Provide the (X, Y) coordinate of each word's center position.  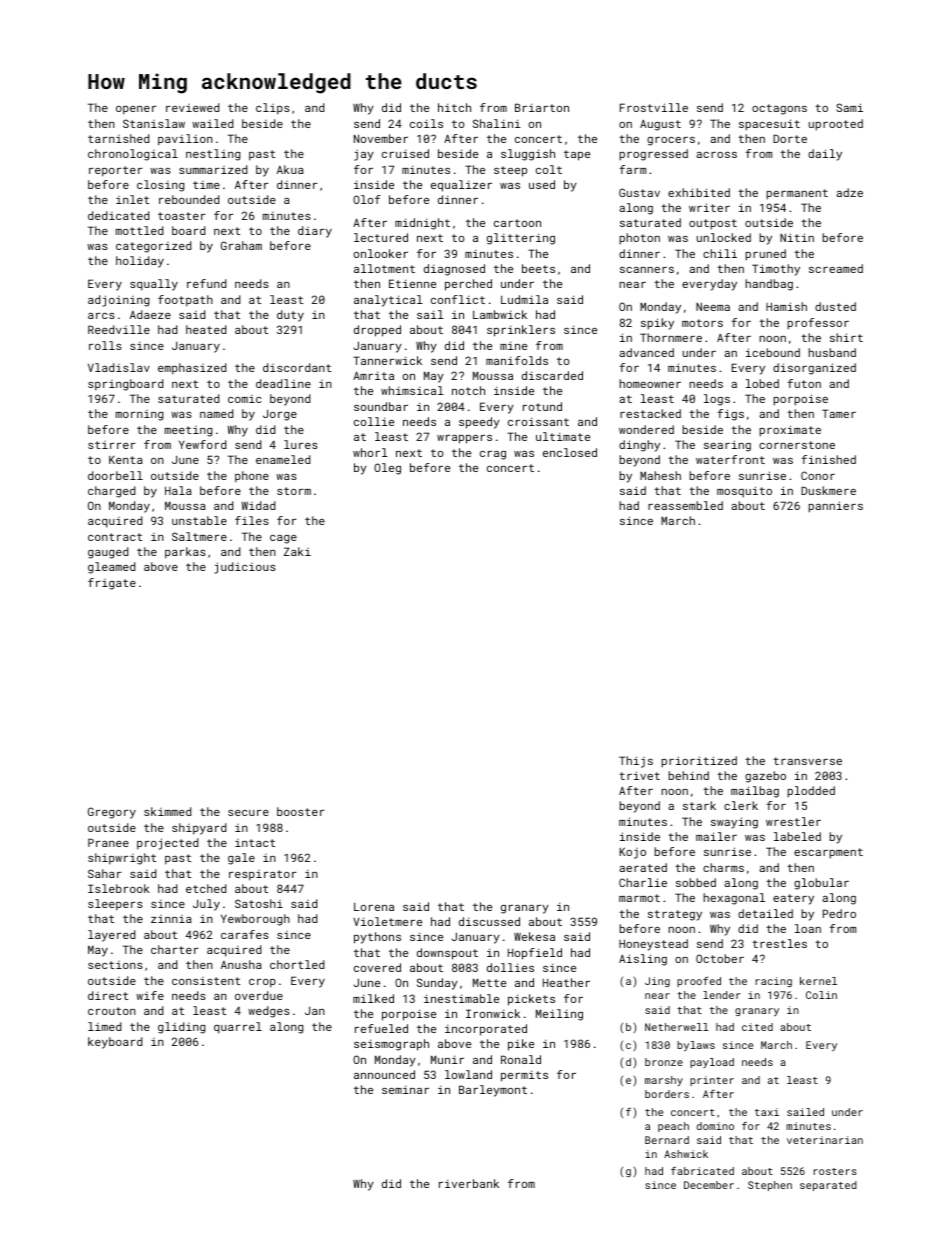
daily (825, 155)
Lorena (374, 906)
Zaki (297, 551)
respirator (262, 875)
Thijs (636, 762)
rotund (542, 406)
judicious (245, 568)
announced (384, 1074)
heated (206, 329)
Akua (290, 169)
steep (510, 171)
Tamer (839, 413)
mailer (716, 836)
